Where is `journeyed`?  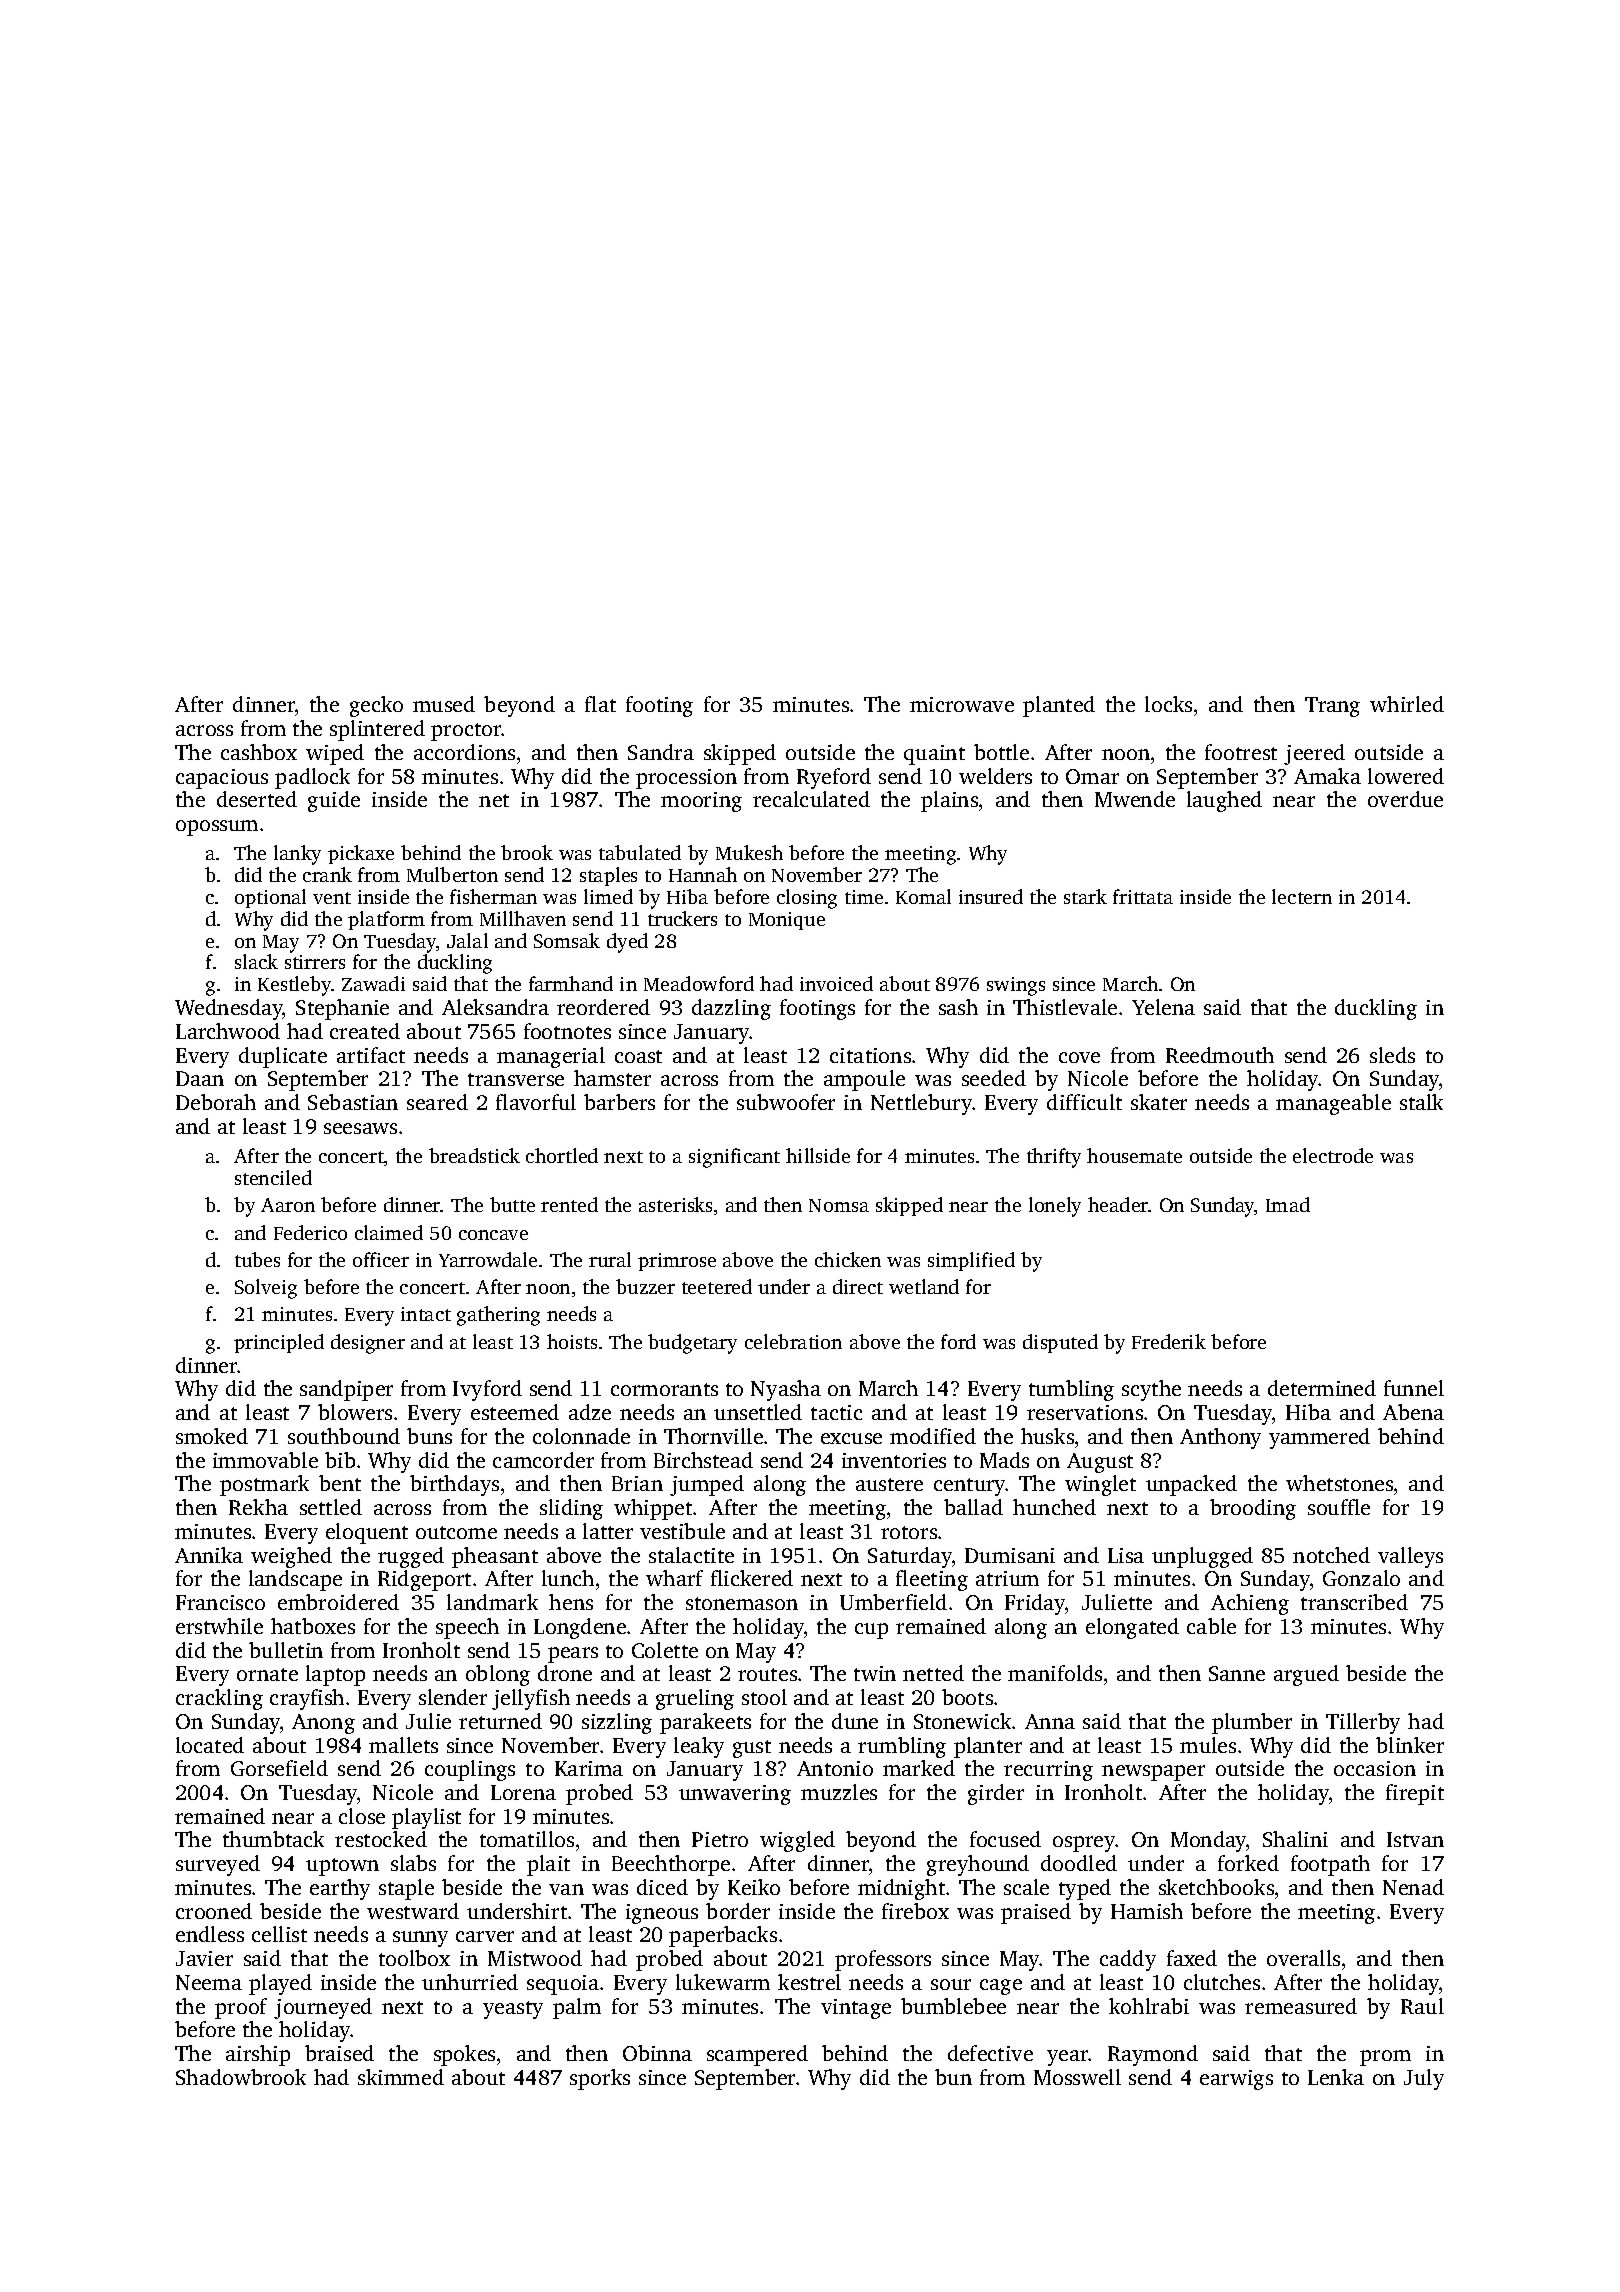
journeyed is located at coordinates (323, 2008).
